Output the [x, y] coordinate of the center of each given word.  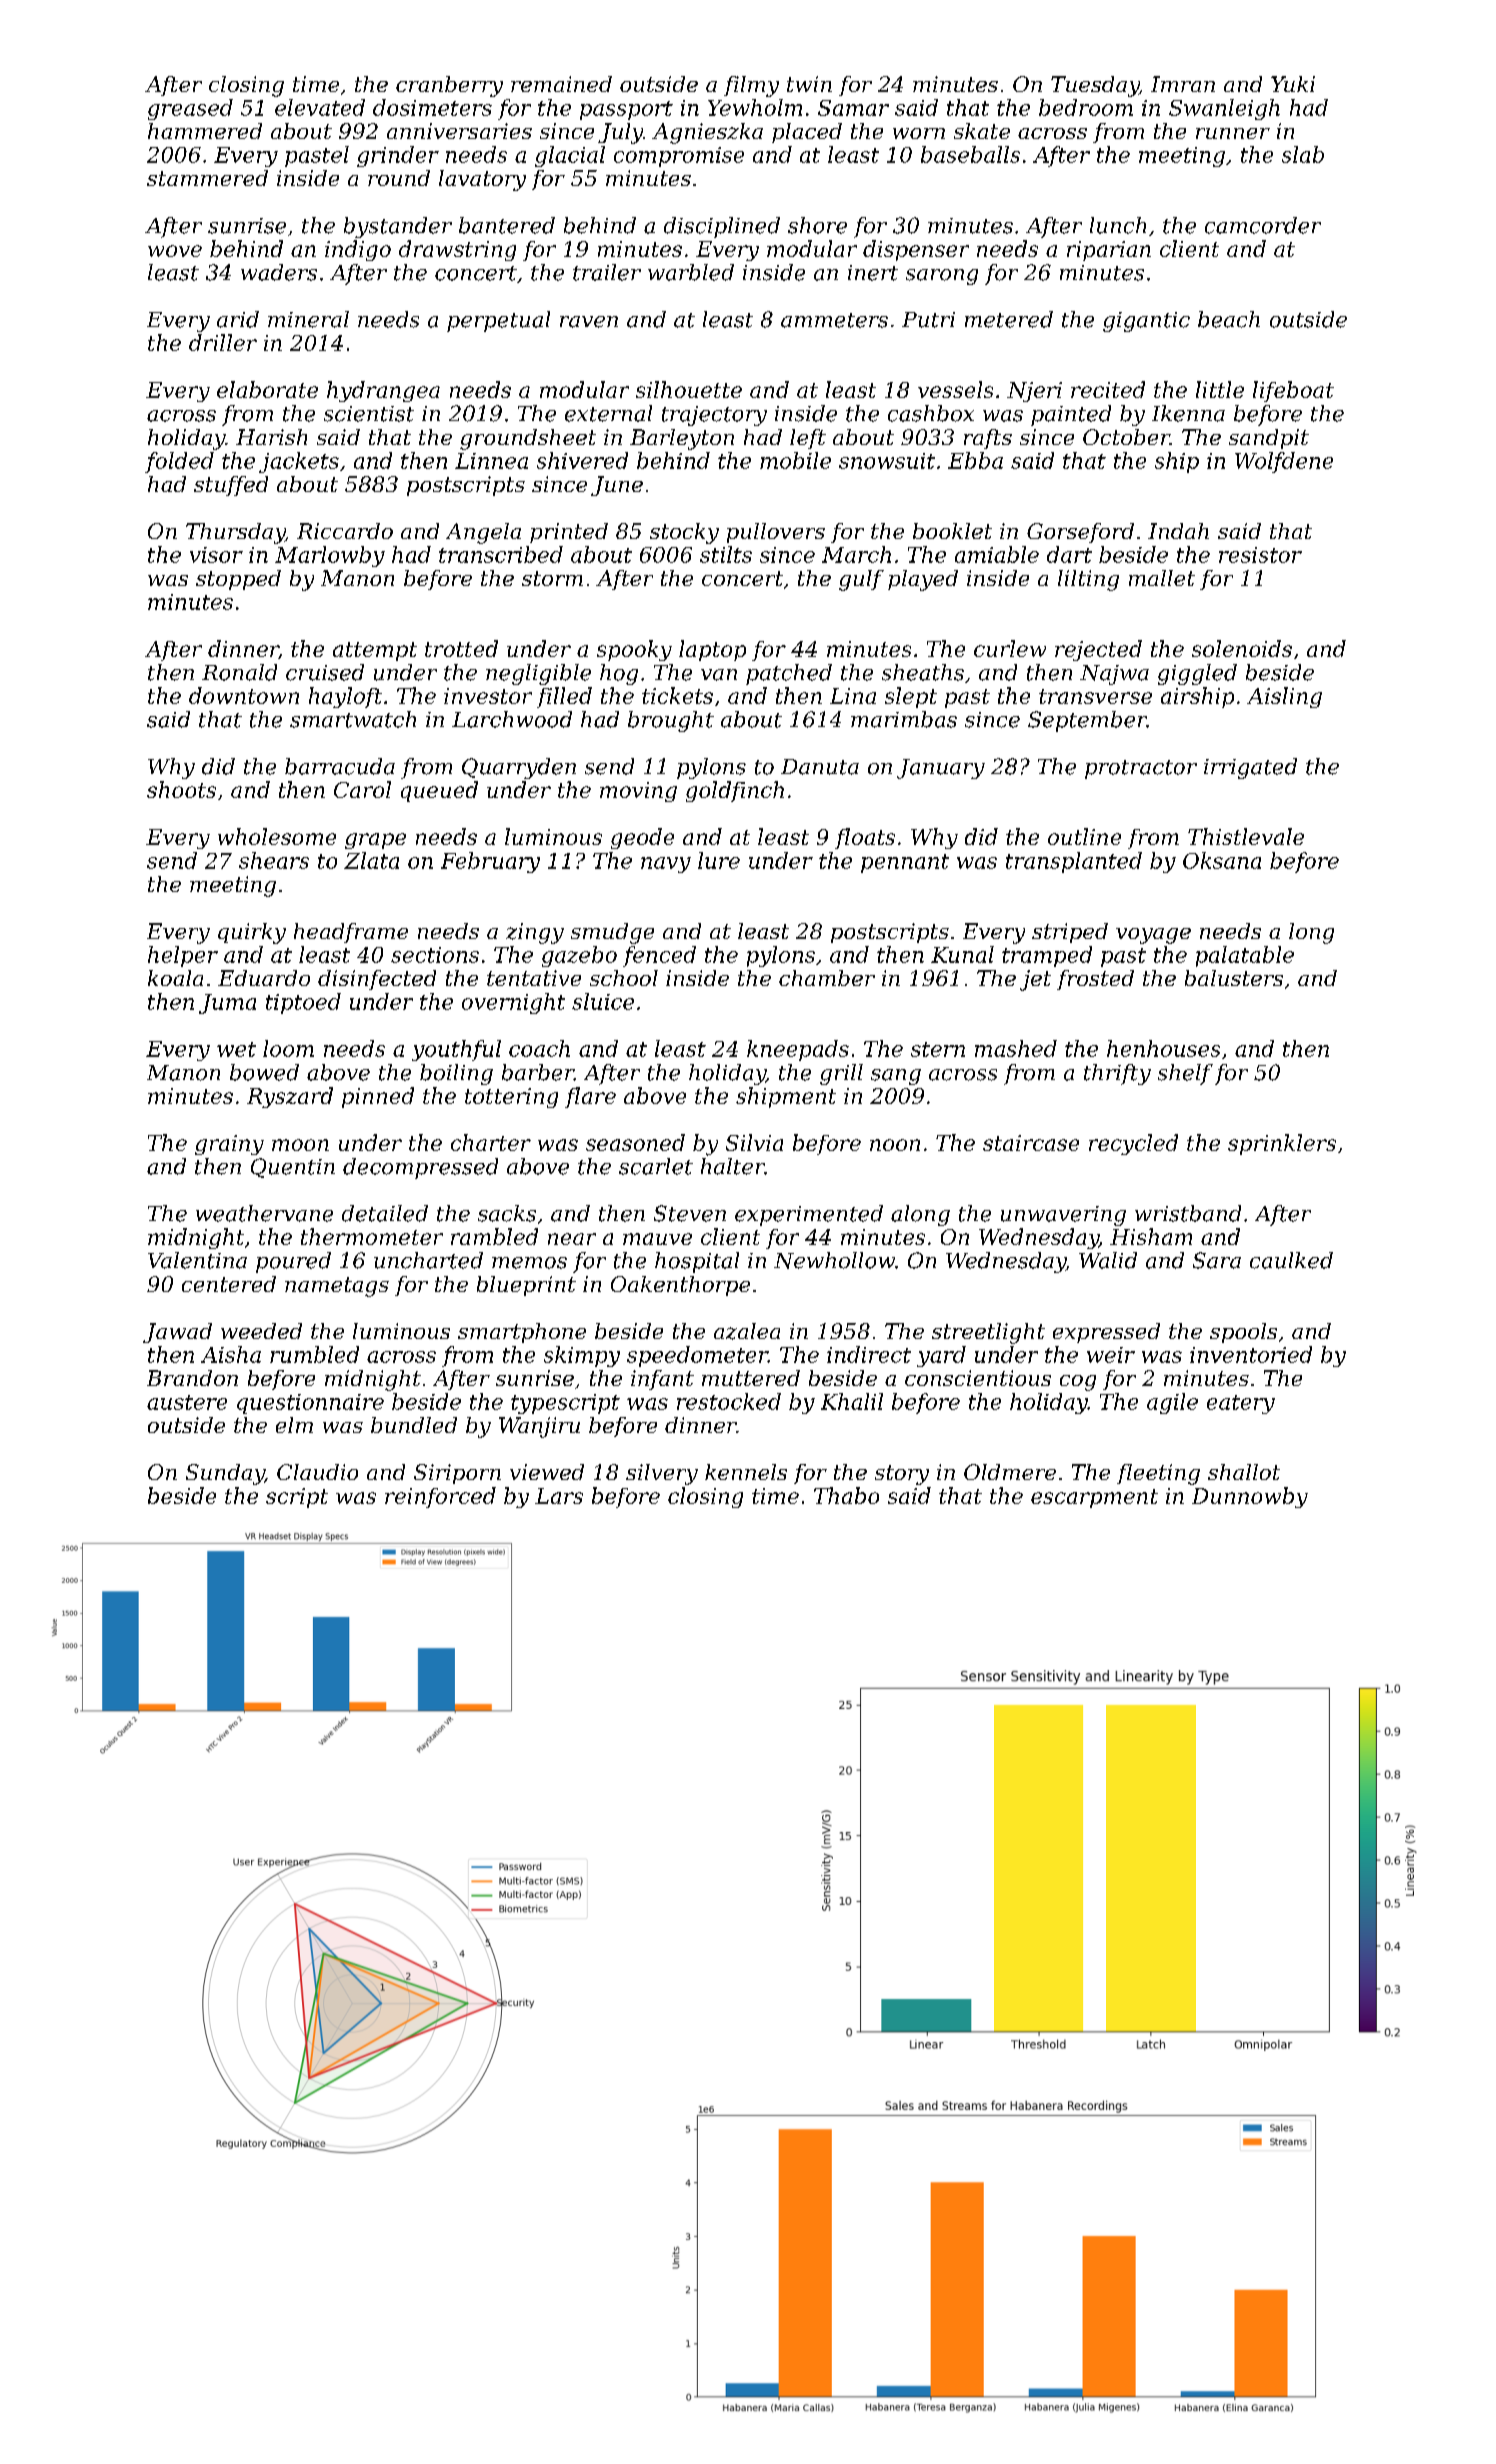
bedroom [1086, 107]
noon [895, 1145]
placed [807, 133]
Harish [271, 437]
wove [175, 251]
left [808, 439]
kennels [746, 1472]
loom [288, 1048]
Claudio [317, 1472]
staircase [1031, 1143]
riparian [1109, 251]
